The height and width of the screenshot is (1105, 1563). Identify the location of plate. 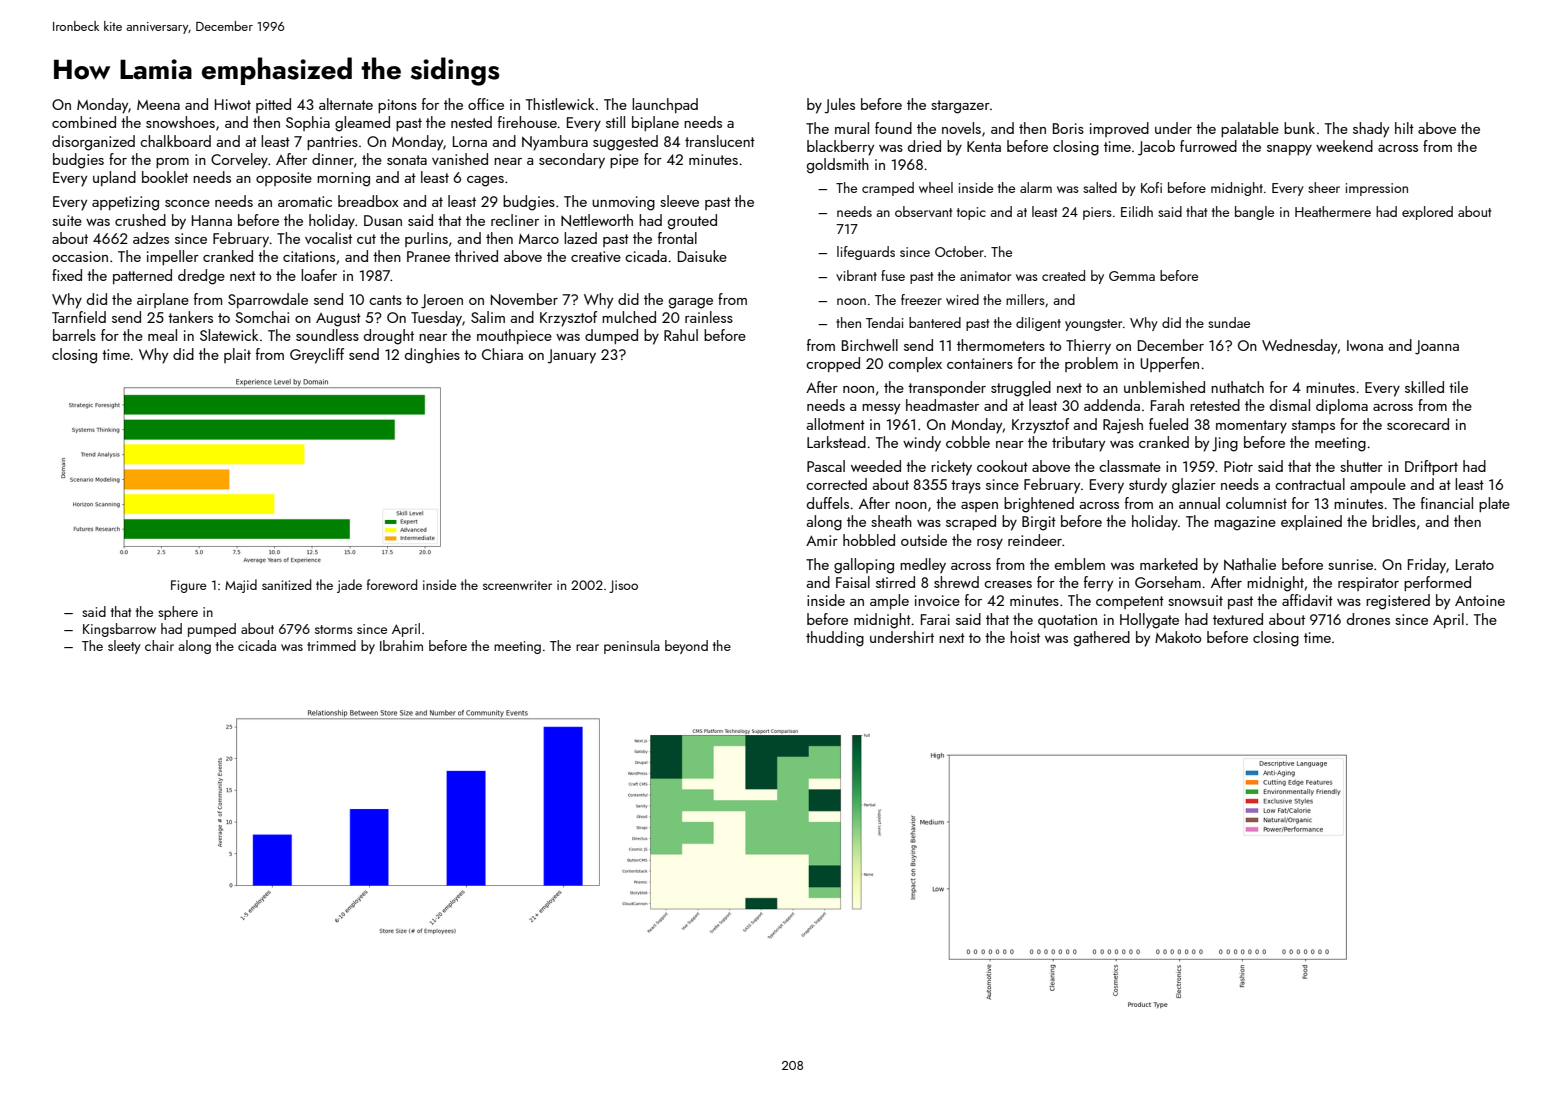
(1494, 504).
